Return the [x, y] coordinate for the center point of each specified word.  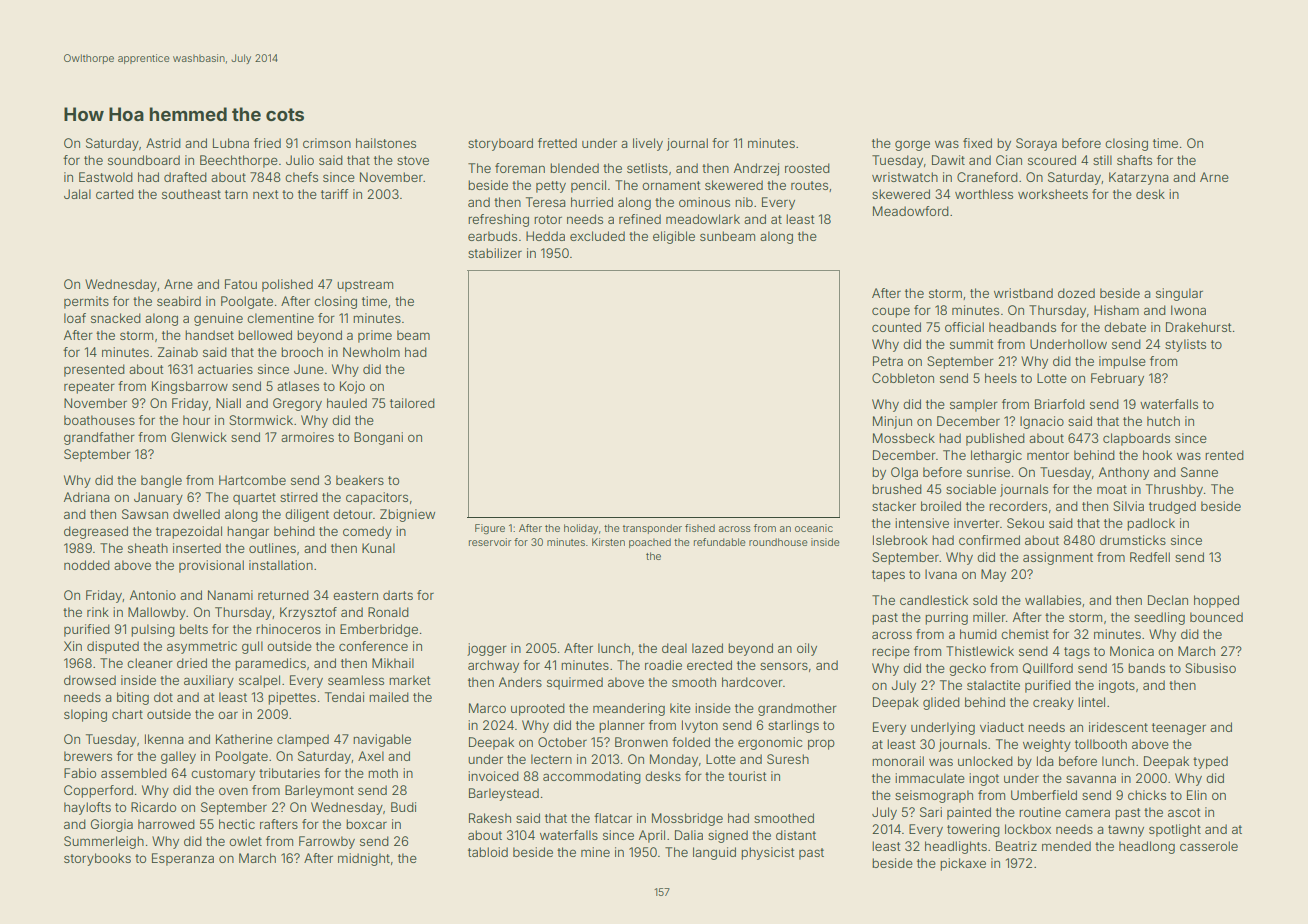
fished [700, 528]
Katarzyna [1139, 178]
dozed [1076, 293]
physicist [768, 853]
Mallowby [157, 613]
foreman [520, 168]
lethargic [996, 456]
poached [650, 543]
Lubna [231, 143]
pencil [588, 186]
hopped [1216, 601]
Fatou [241, 284]
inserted [197, 548]
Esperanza [183, 859]
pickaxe [963, 864]
